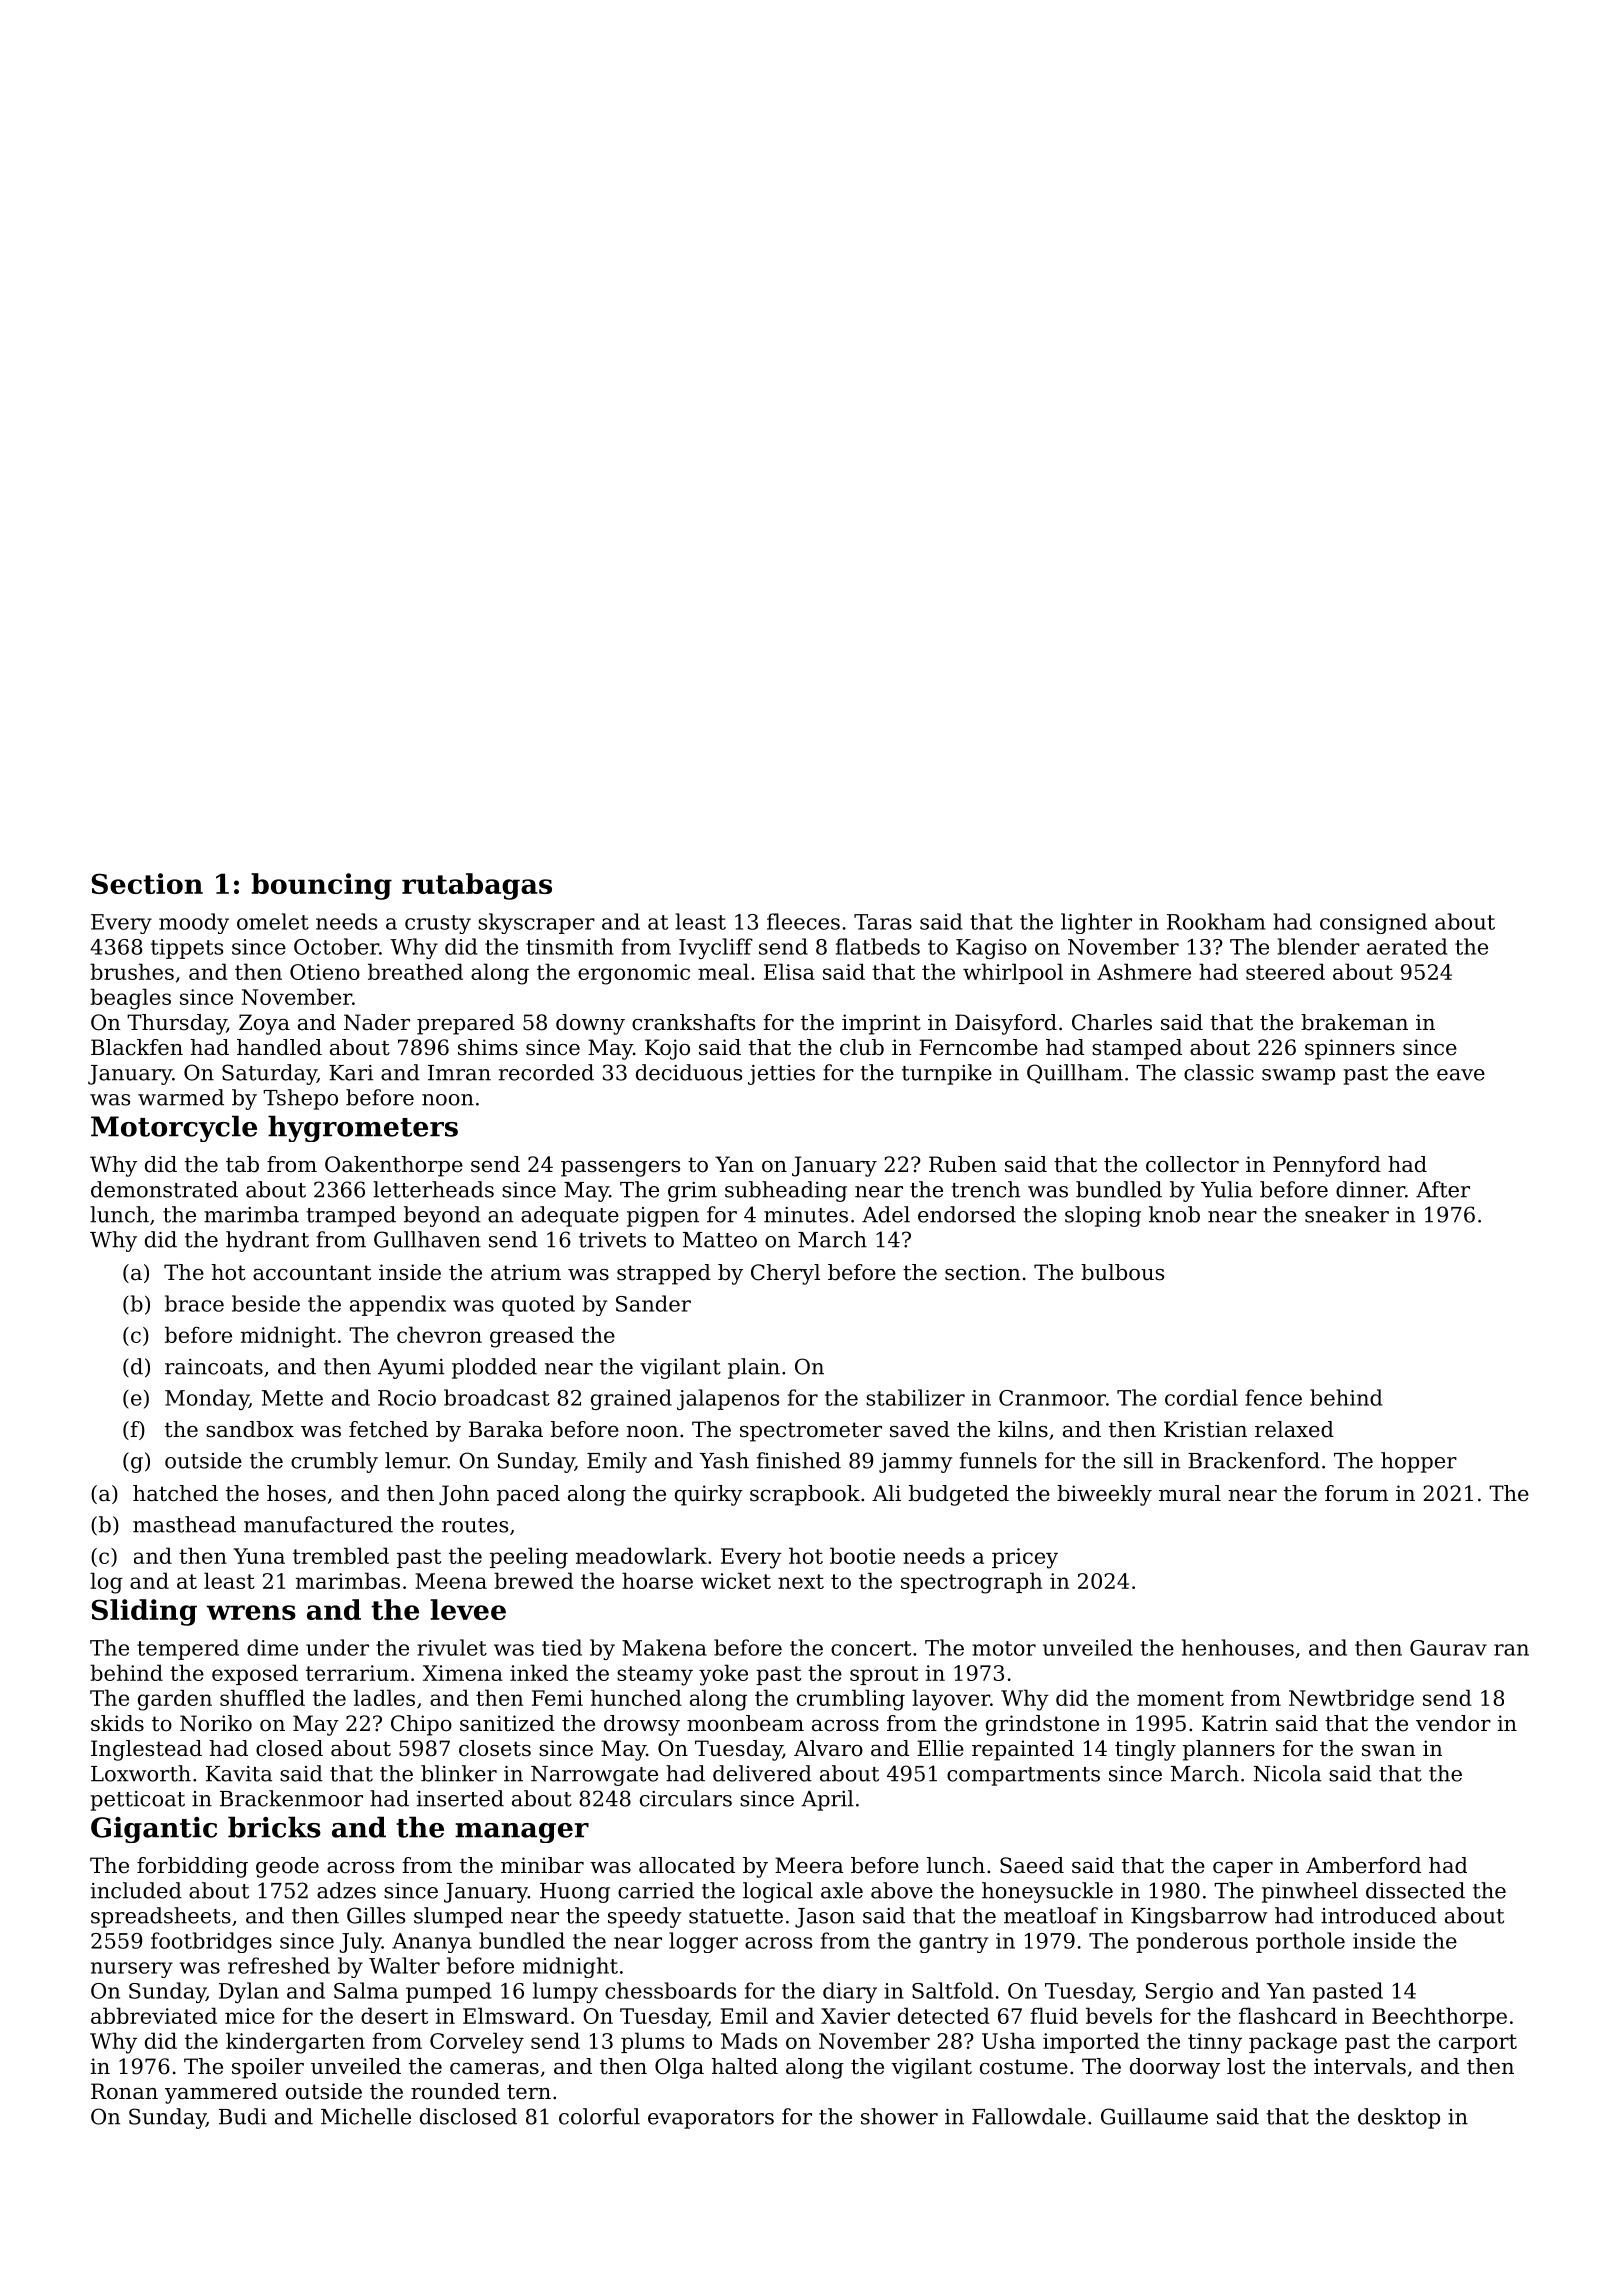 The width and height of the screenshot is (1620, 2292). What do you see at coordinates (1453, 1723) in the screenshot?
I see `vendor` at bounding box center [1453, 1723].
